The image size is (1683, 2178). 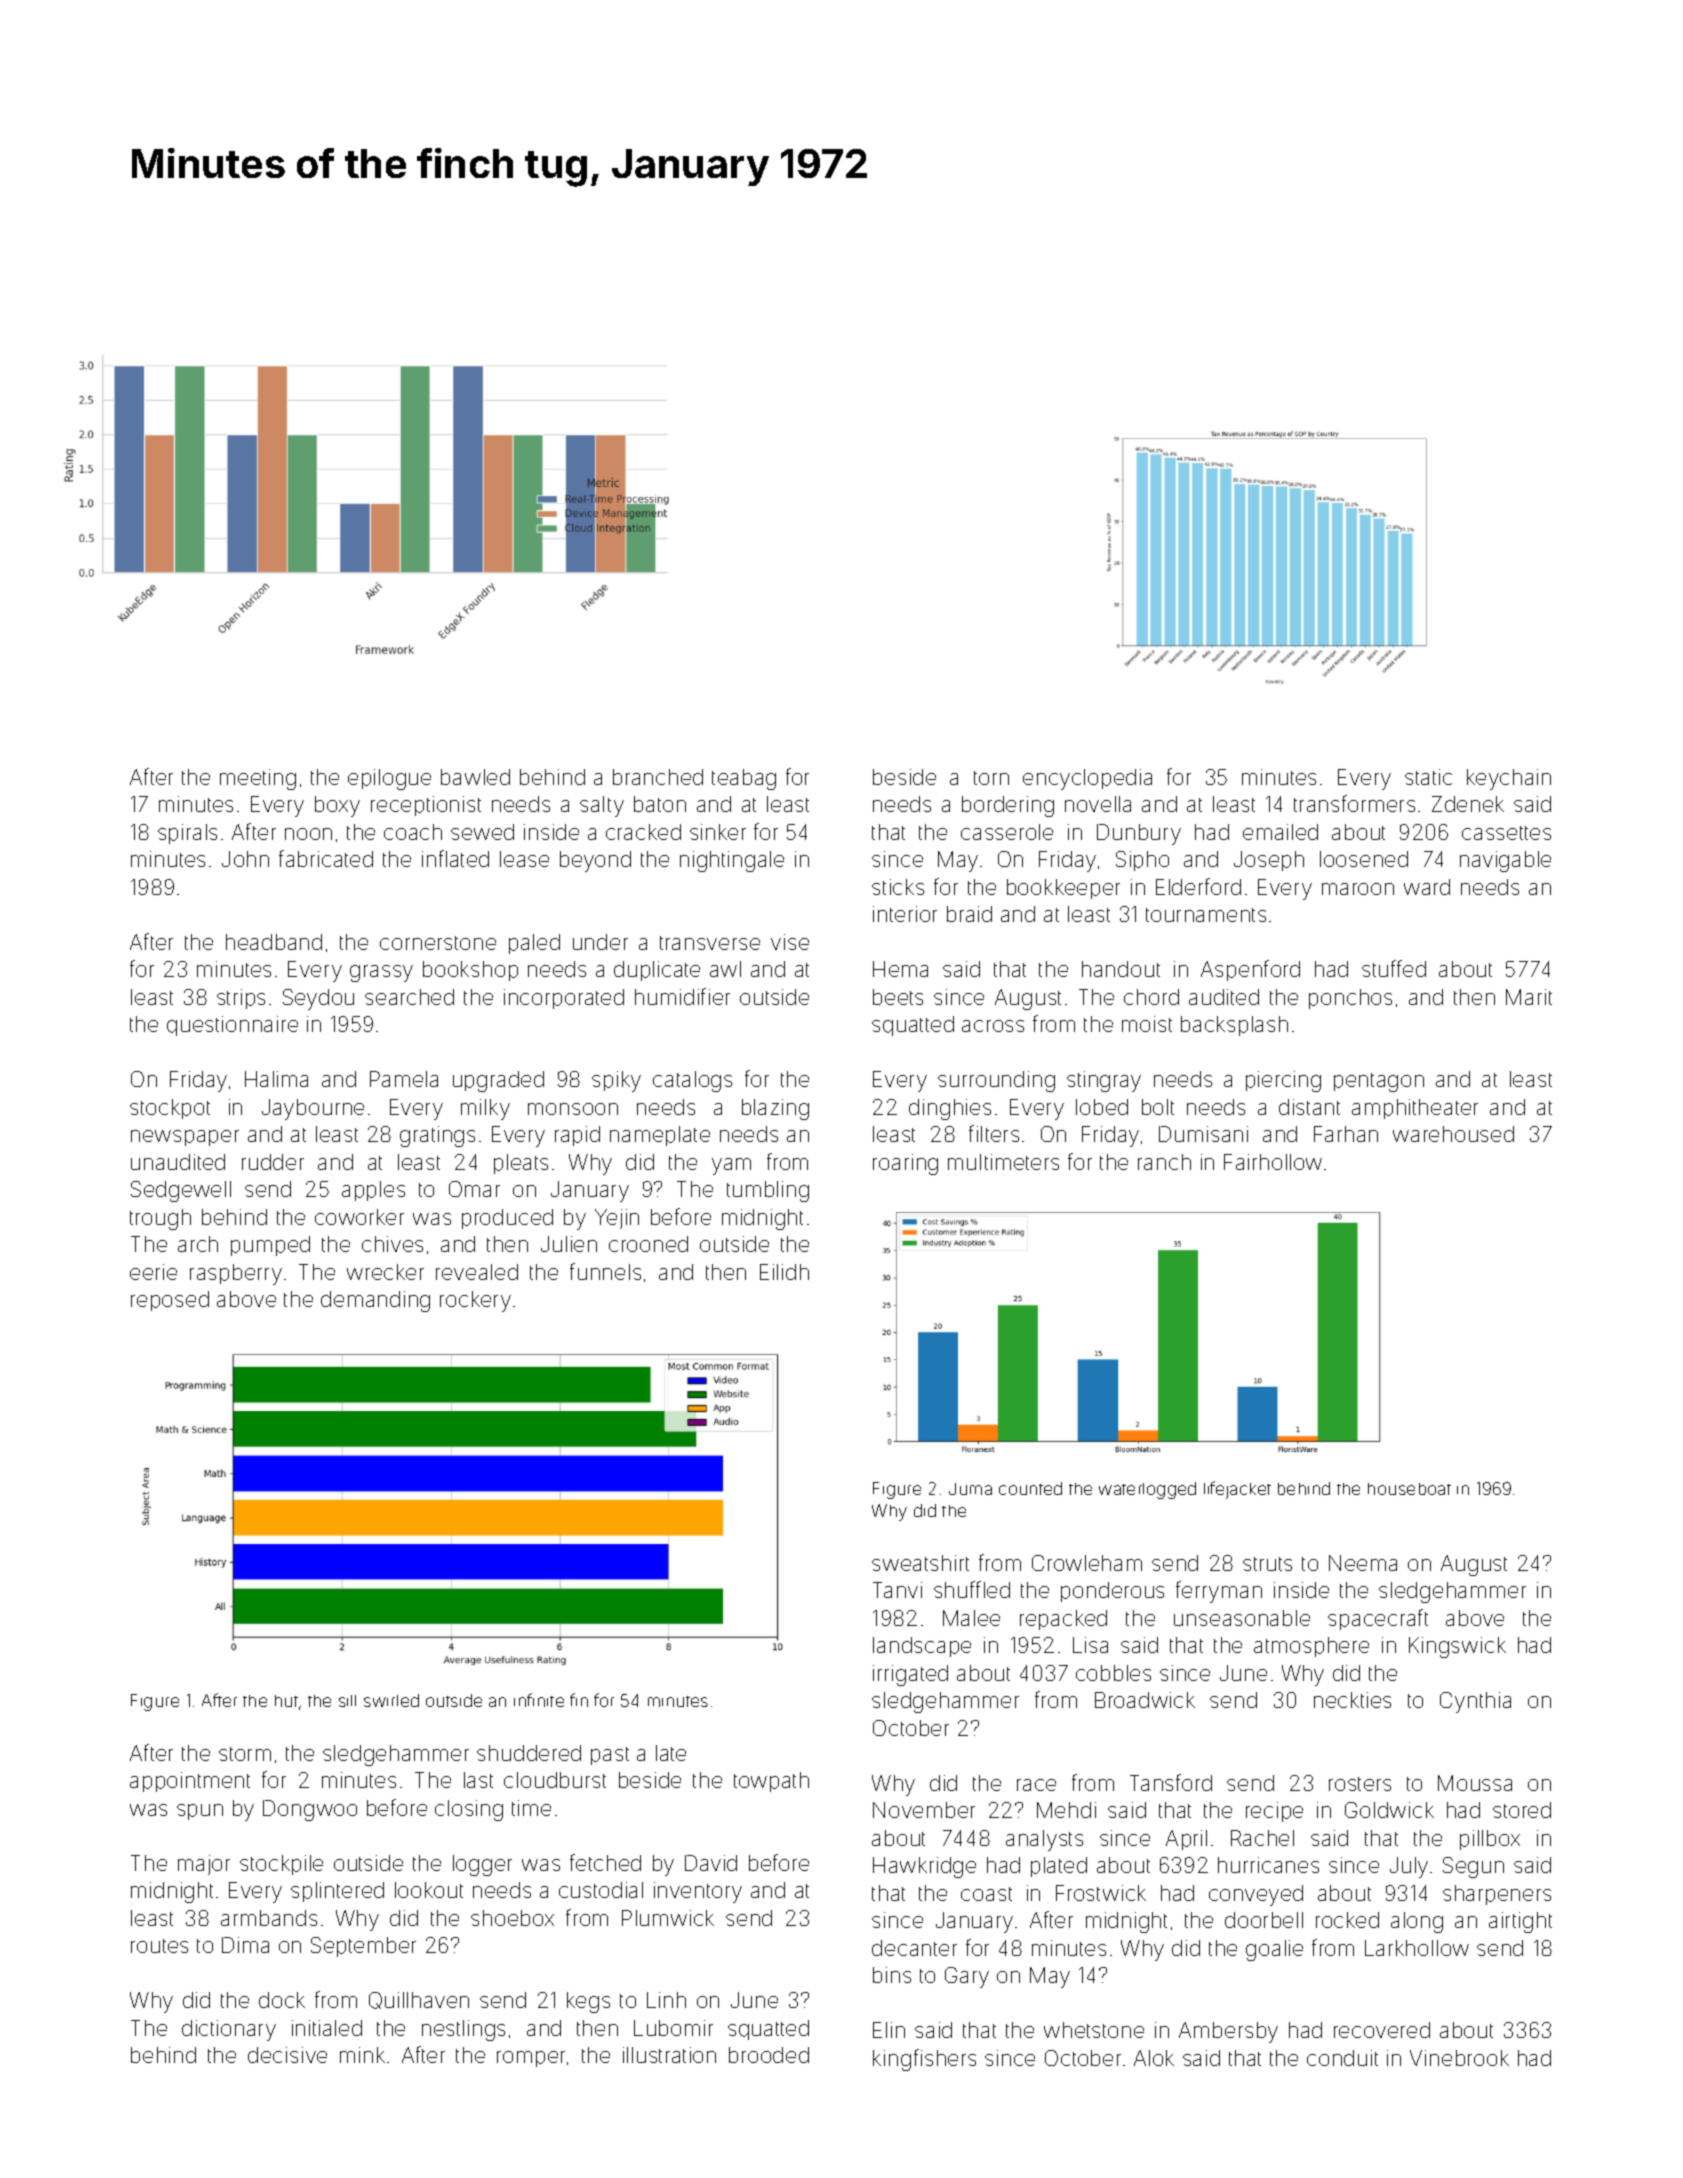 I want to click on teabag, so click(x=744, y=779).
